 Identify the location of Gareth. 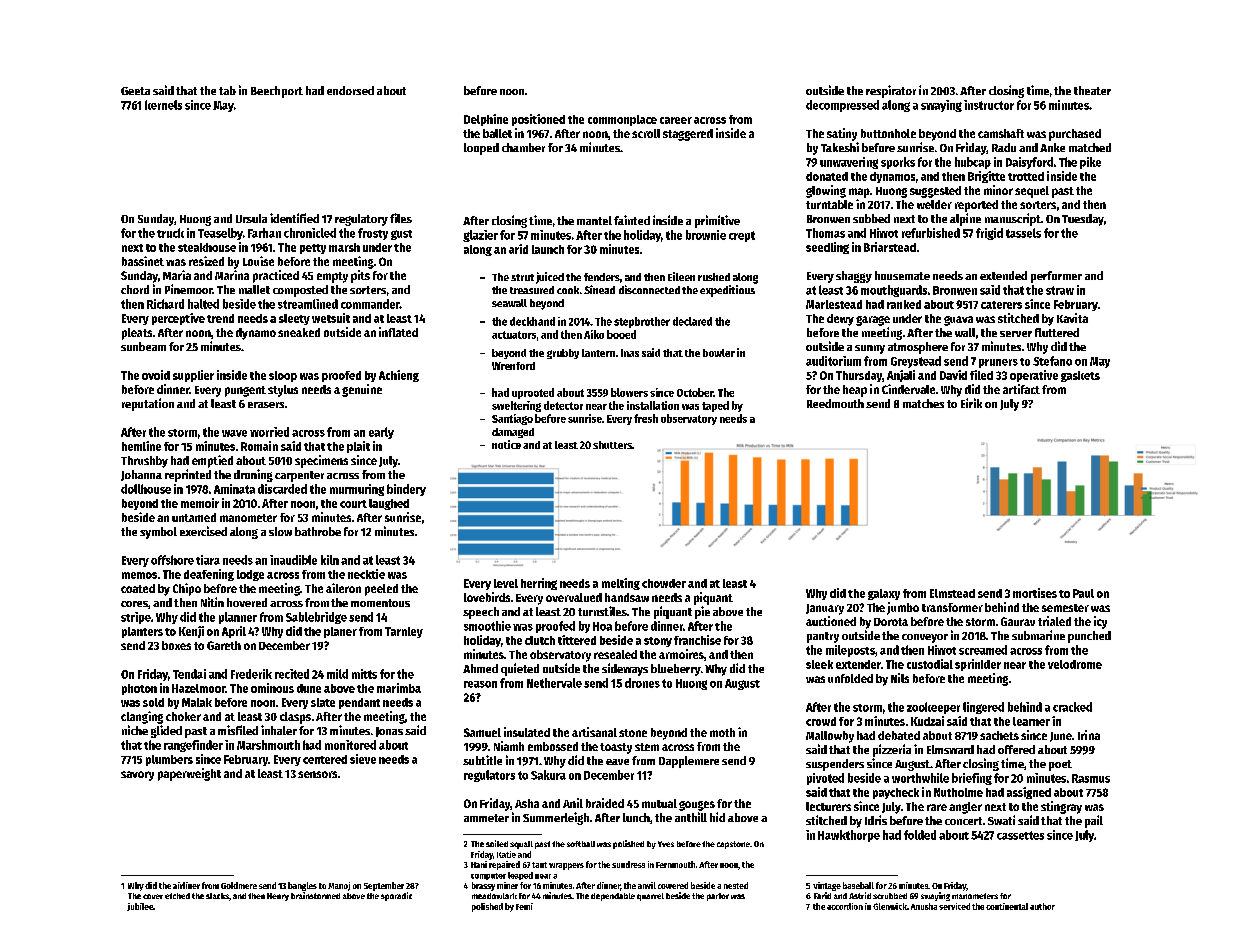
(224, 645).
